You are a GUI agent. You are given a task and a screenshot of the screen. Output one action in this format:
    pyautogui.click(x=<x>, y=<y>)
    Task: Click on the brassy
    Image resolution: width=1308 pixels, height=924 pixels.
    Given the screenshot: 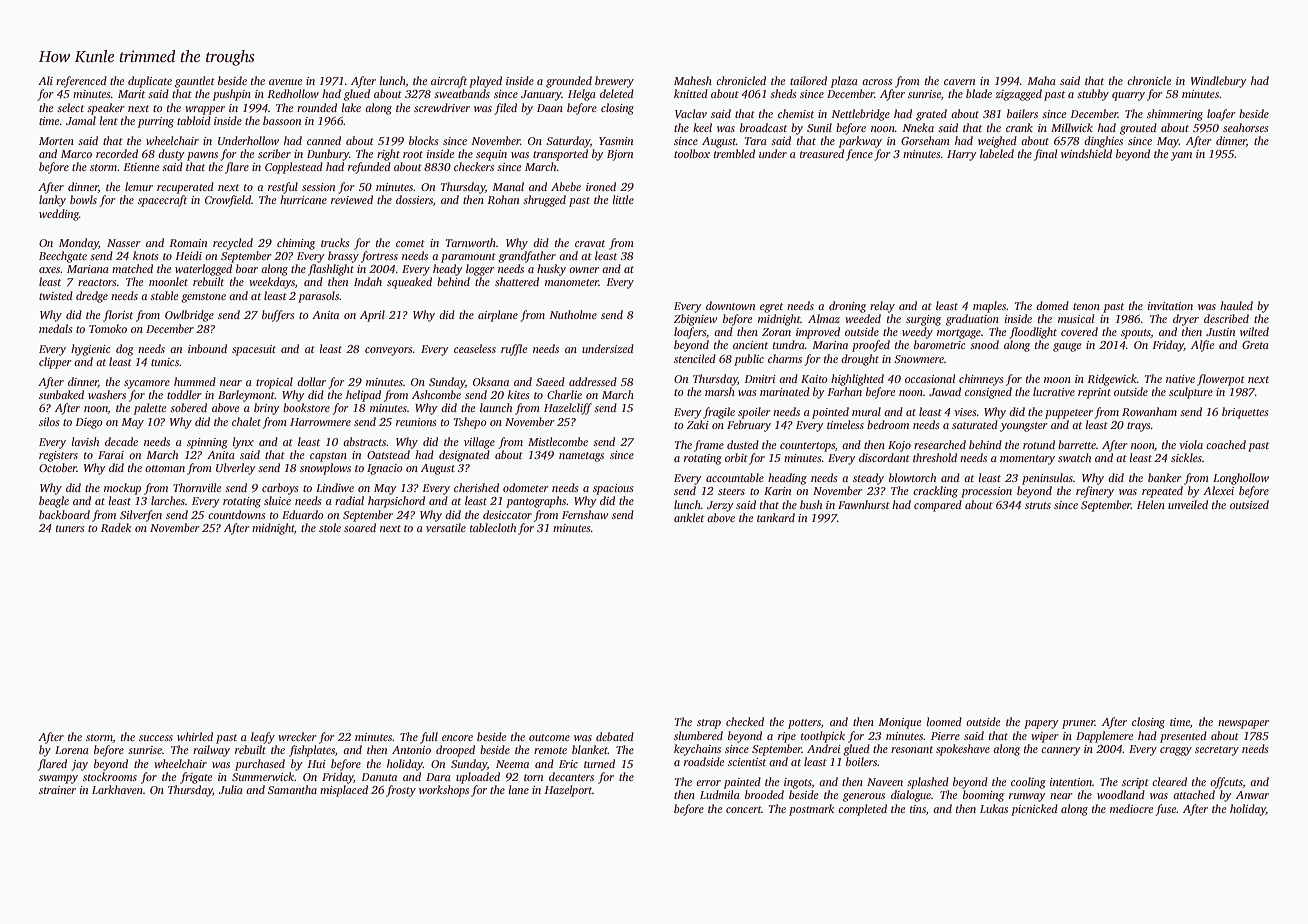 What is the action you would take?
    pyautogui.click(x=343, y=257)
